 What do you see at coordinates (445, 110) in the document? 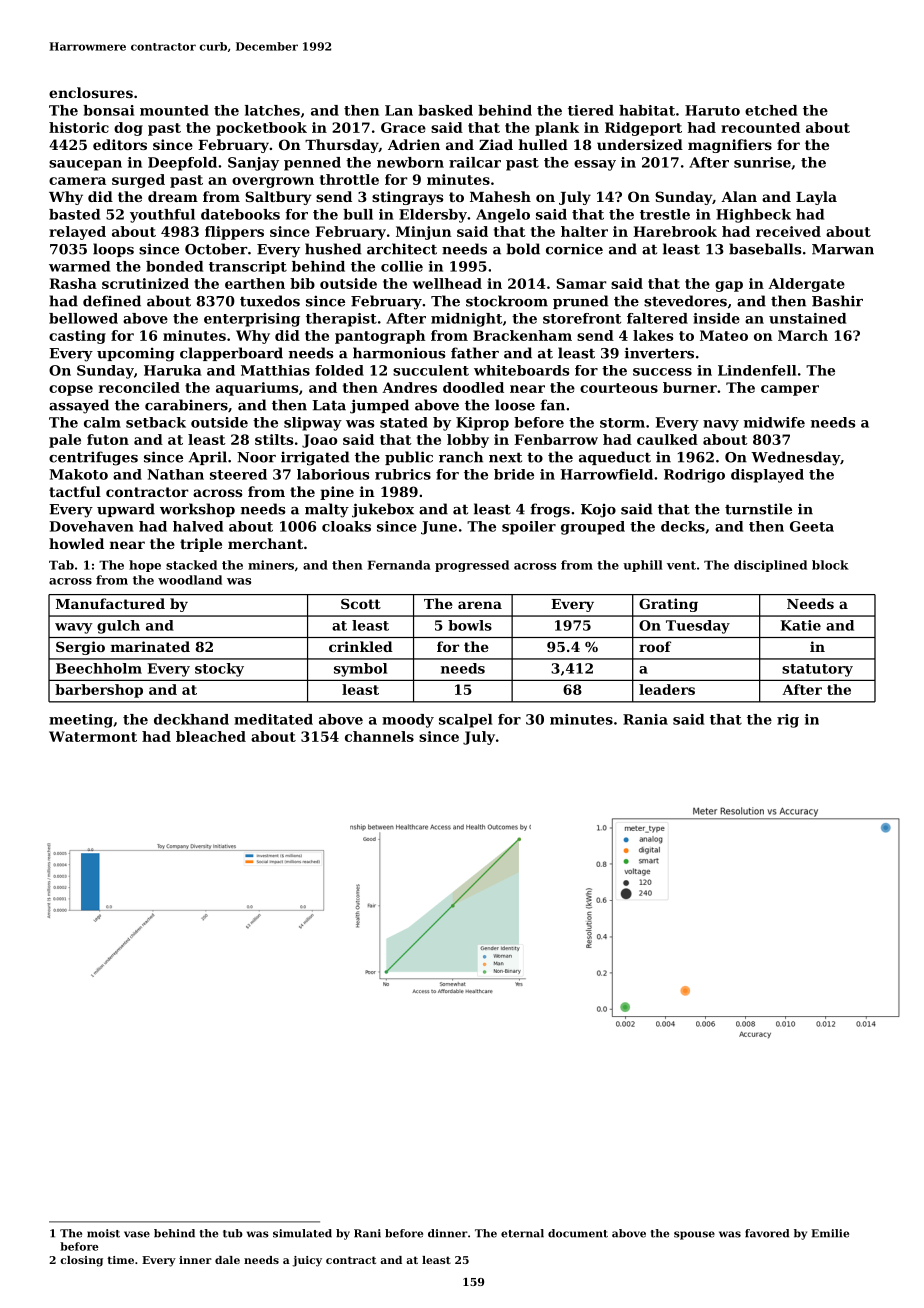
I see `basked` at bounding box center [445, 110].
